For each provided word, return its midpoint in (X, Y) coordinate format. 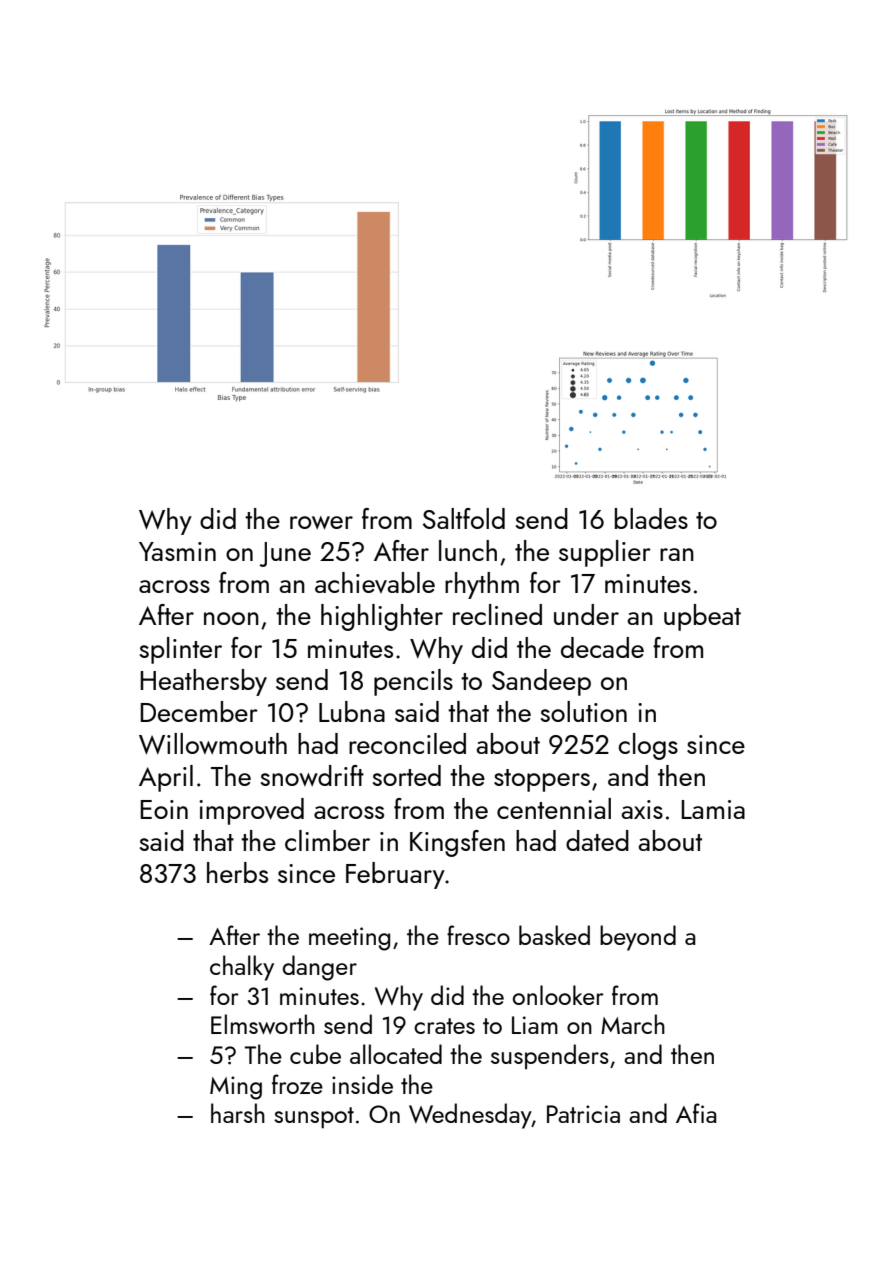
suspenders (550, 1056)
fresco (478, 935)
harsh (238, 1113)
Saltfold (464, 518)
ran (677, 554)
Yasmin (177, 551)
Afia (696, 1113)
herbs (237, 872)
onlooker (558, 995)
